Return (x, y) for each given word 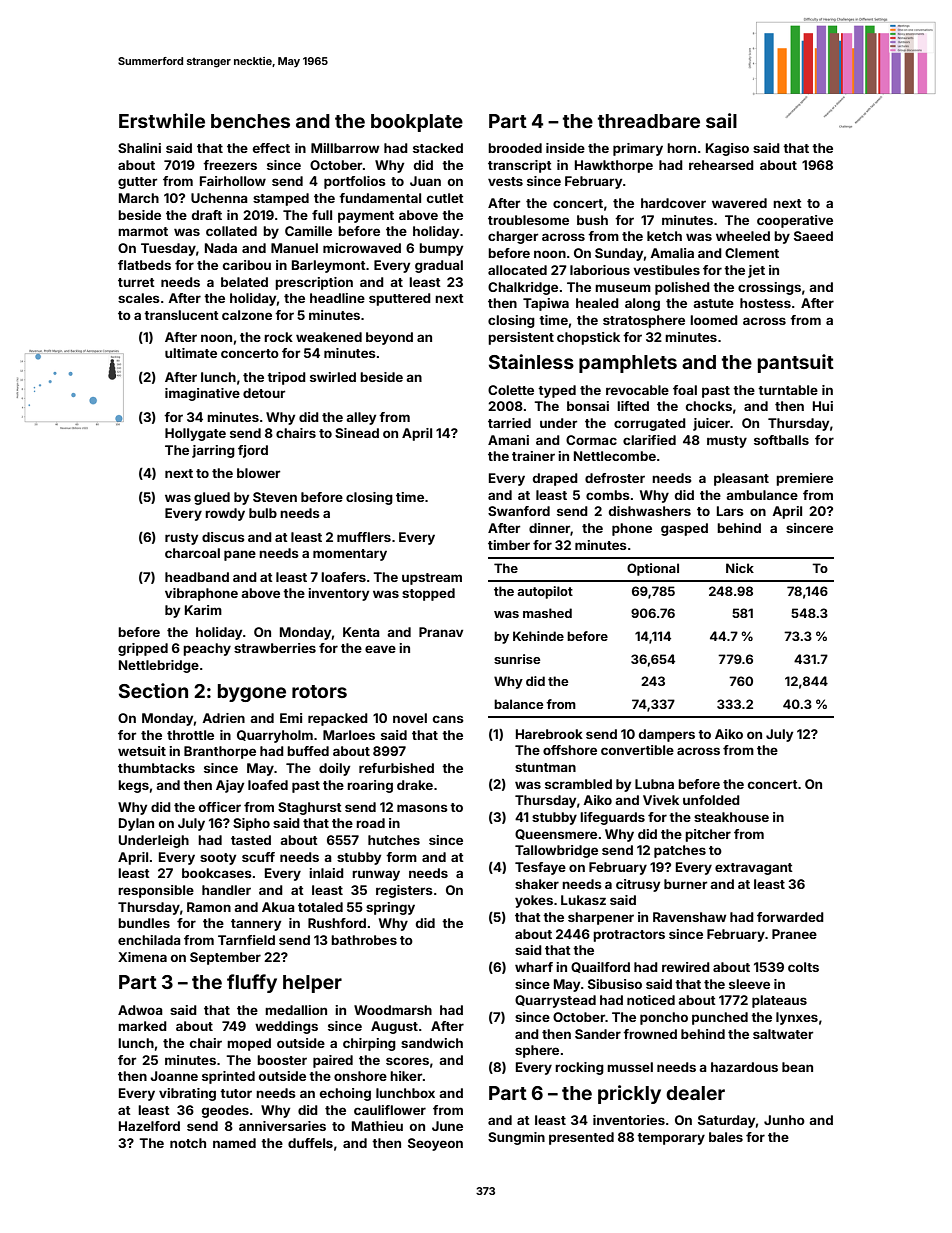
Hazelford (149, 1126)
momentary (350, 555)
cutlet (445, 198)
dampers (667, 735)
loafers (343, 577)
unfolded (711, 800)
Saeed (813, 236)
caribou (247, 265)
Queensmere (556, 834)
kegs (133, 786)
